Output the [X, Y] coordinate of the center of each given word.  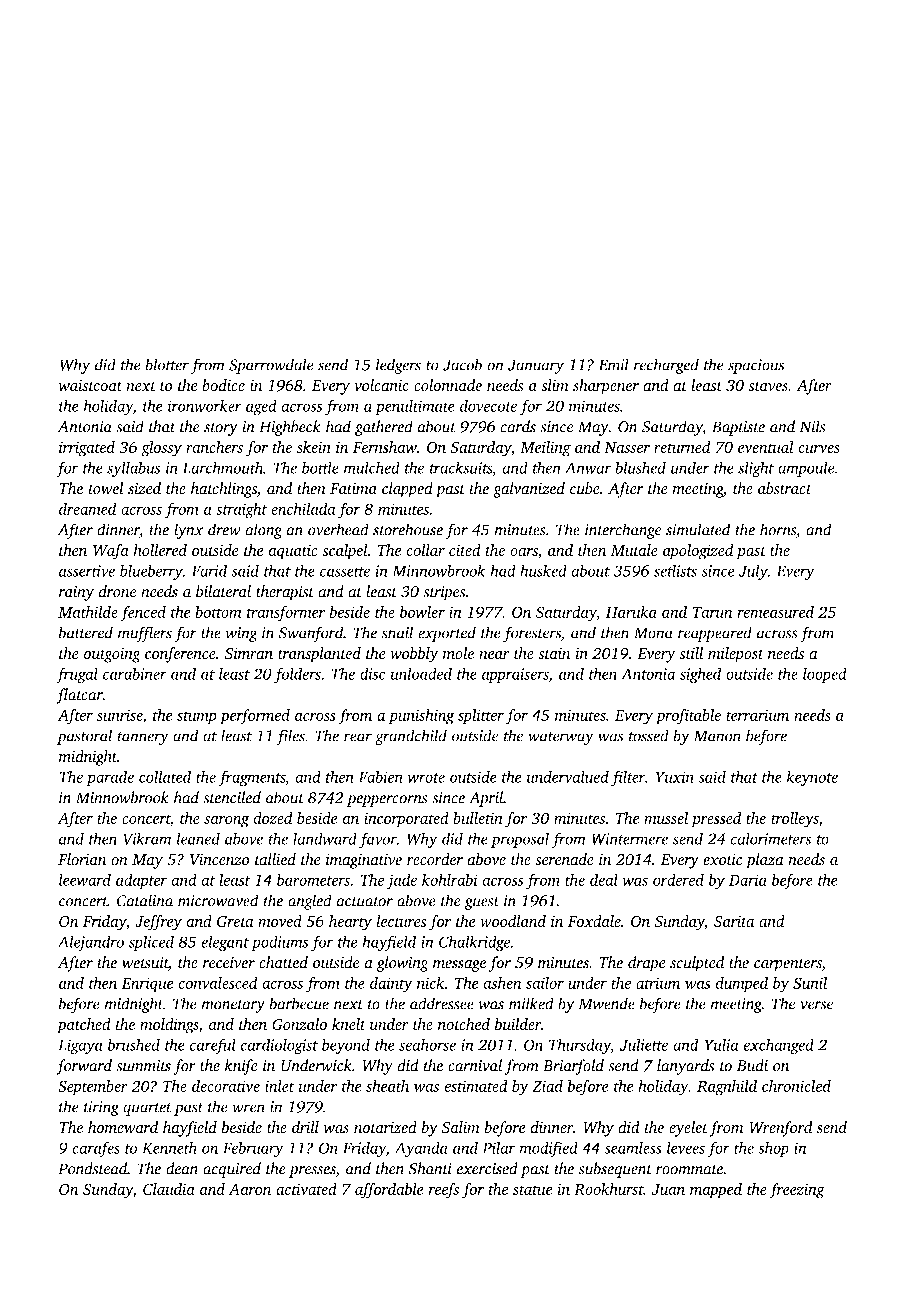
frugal [77, 675]
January [536, 366]
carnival [475, 1065]
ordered [678, 880]
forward [84, 1067]
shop [773, 1149]
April [486, 799]
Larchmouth [222, 467]
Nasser [627, 447]
